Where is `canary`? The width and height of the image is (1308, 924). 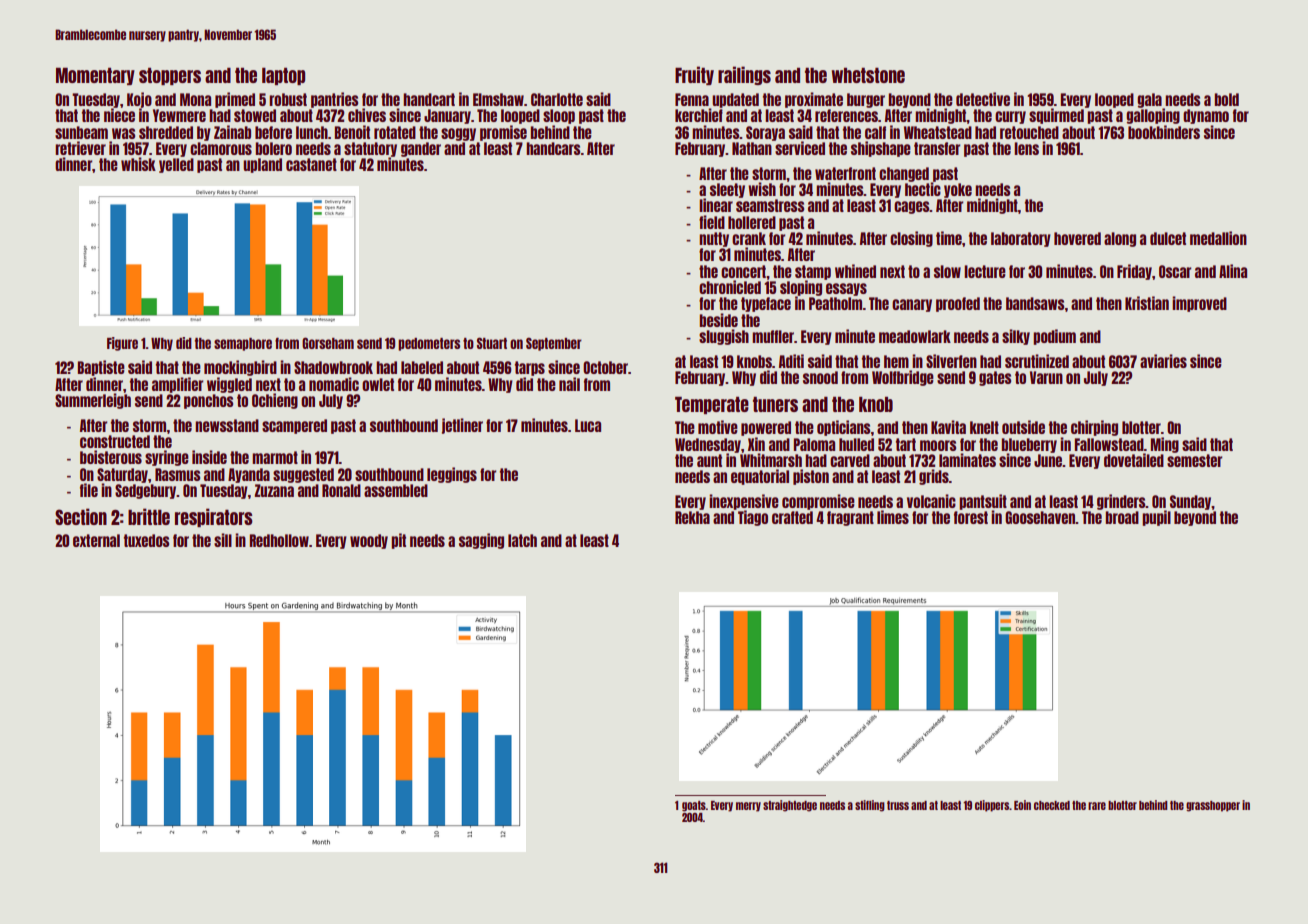
canary is located at coordinates (912, 305).
